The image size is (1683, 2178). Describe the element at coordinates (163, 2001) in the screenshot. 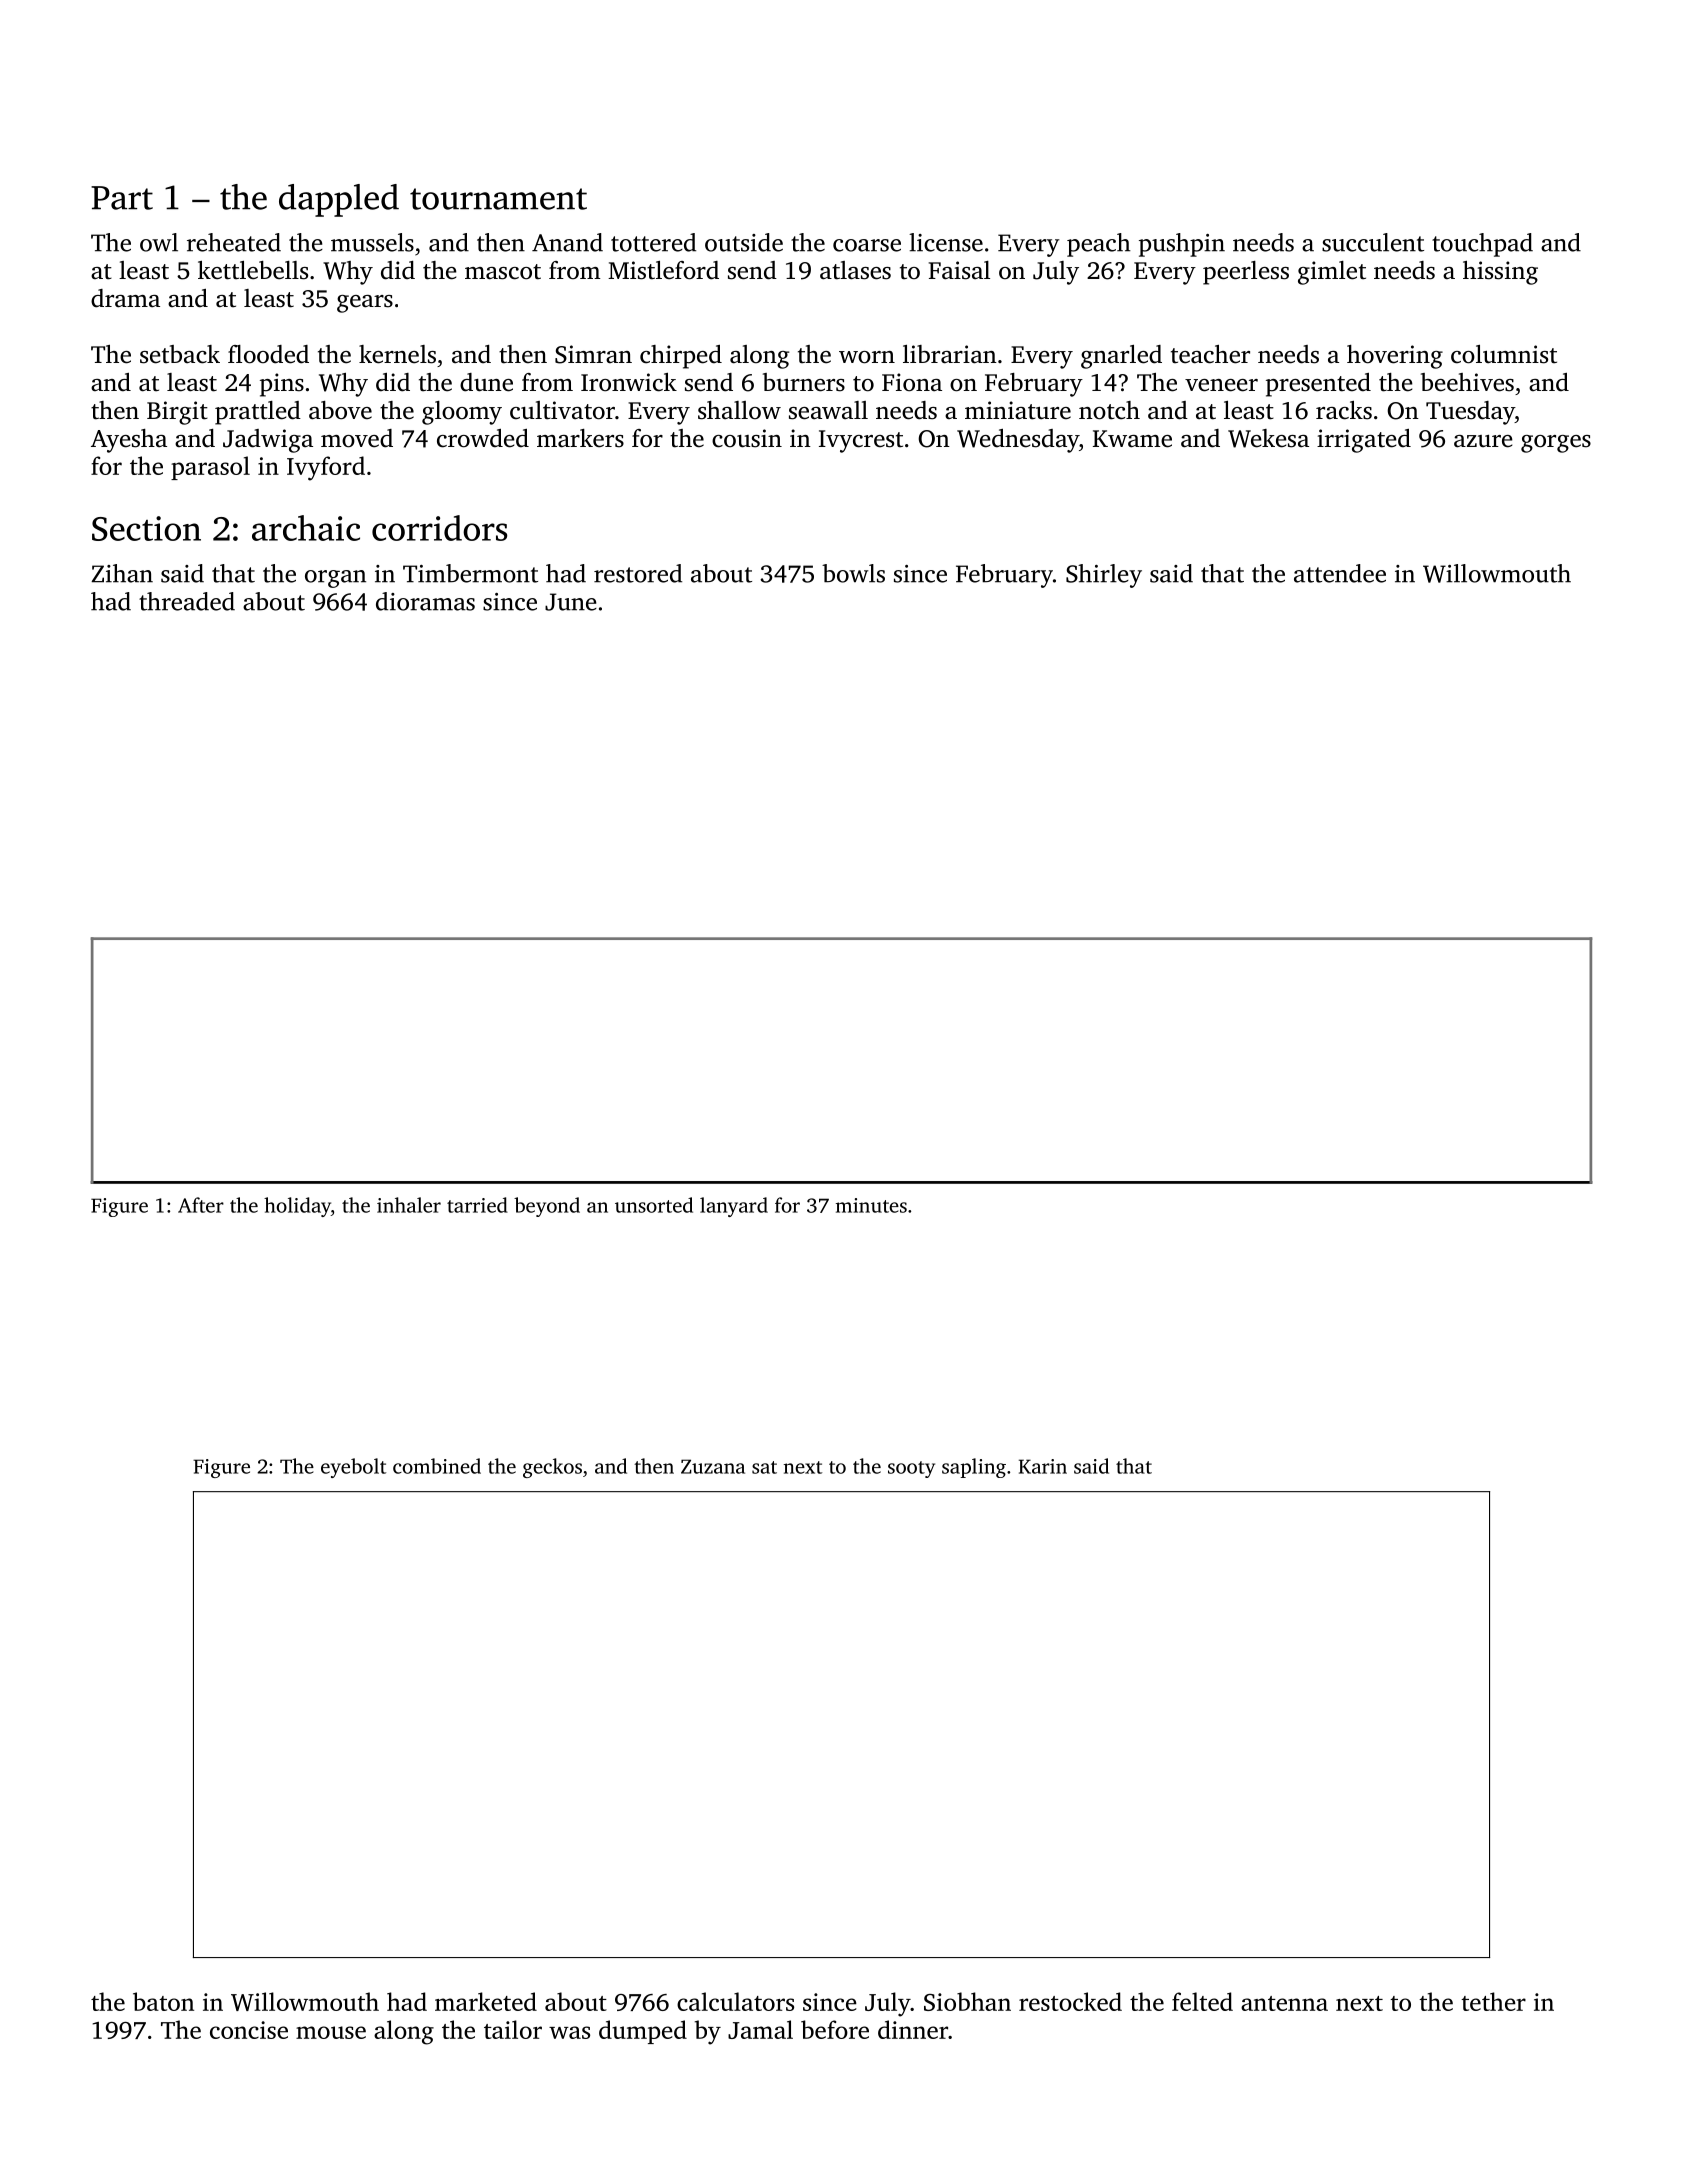

I see `baton` at that location.
